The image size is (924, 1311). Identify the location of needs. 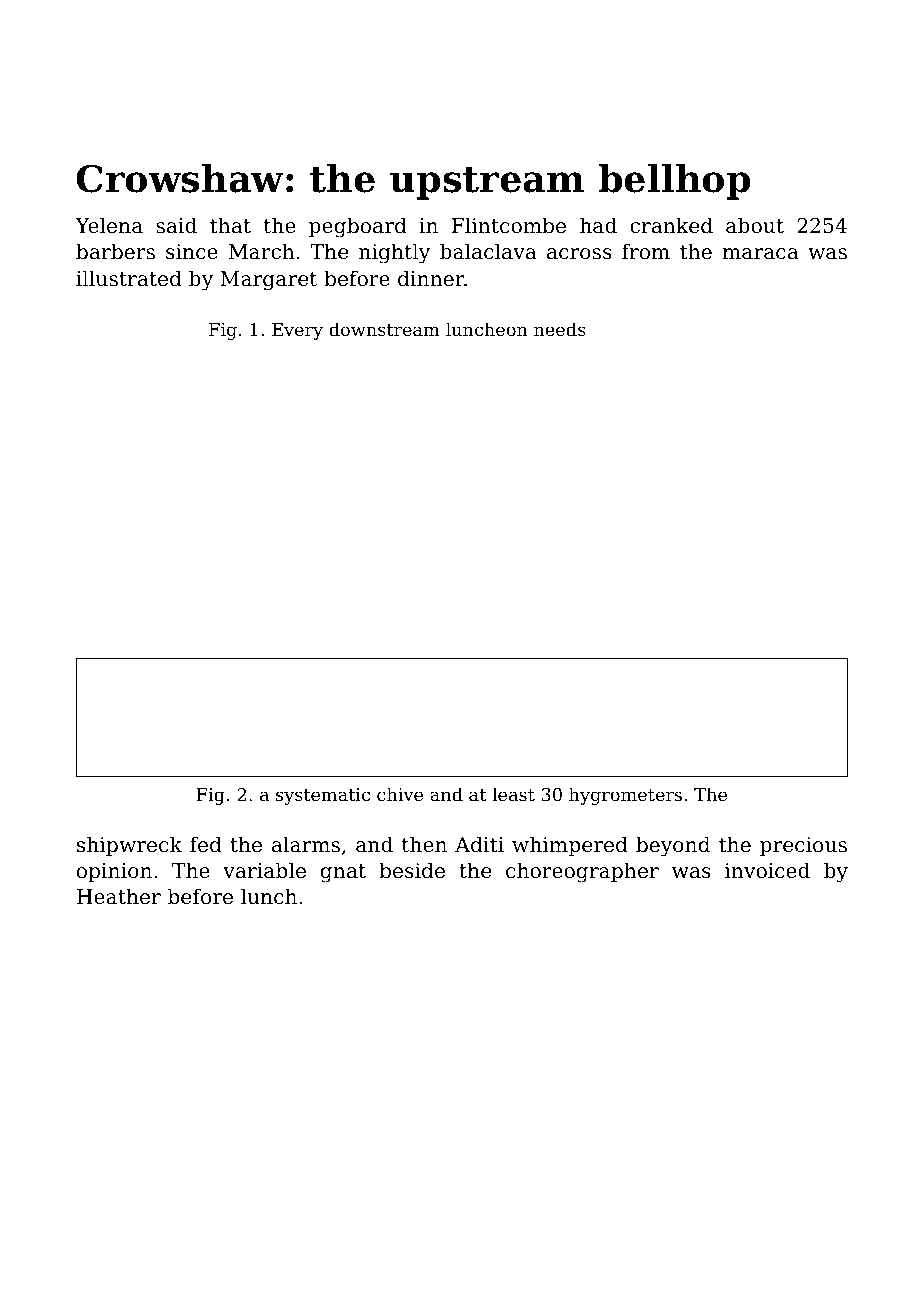
(560, 329).
